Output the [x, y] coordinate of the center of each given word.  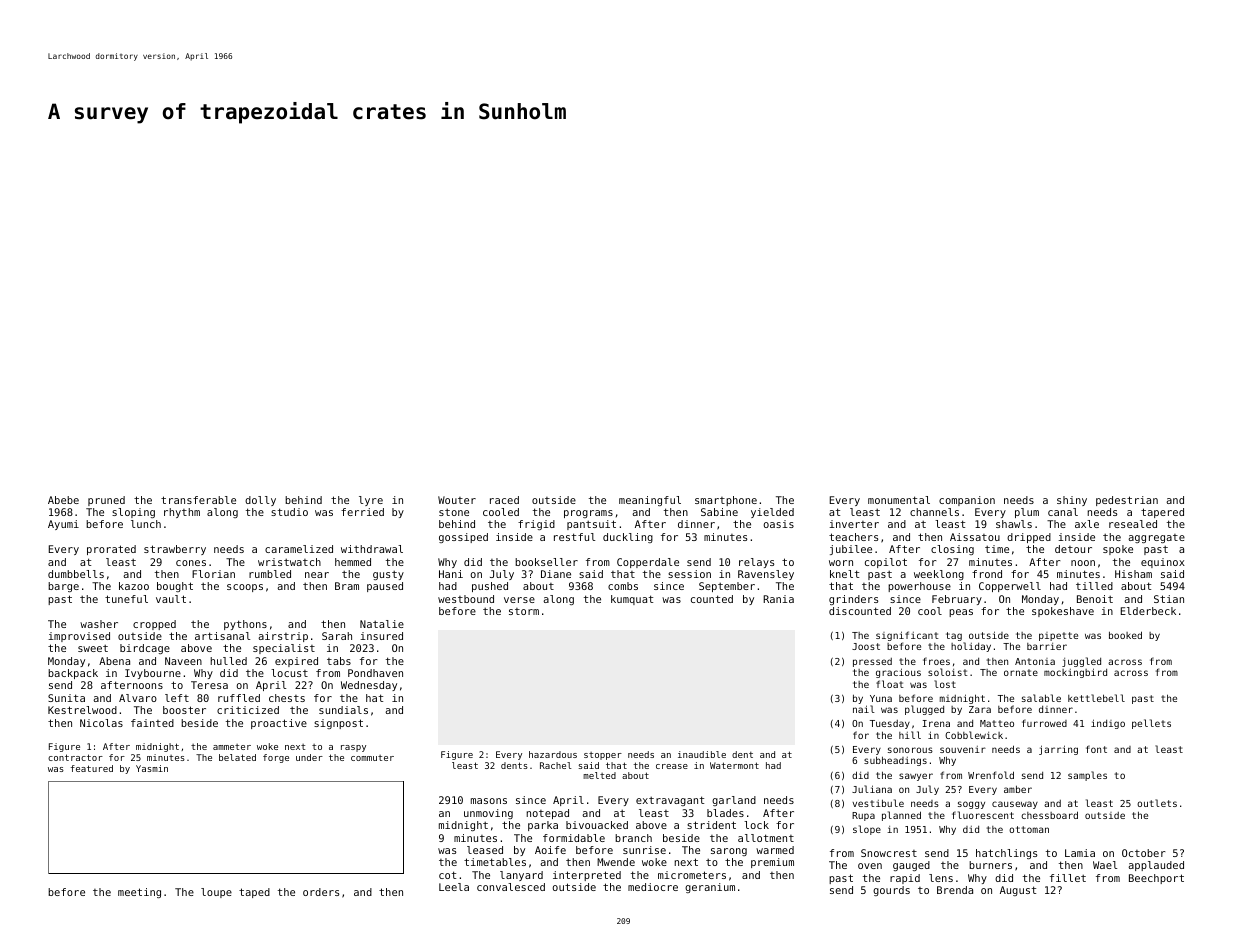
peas [961, 613]
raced [504, 500]
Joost [866, 646]
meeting [139, 893]
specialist [284, 649]
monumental [899, 500]
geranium [710, 888]
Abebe [63, 500]
